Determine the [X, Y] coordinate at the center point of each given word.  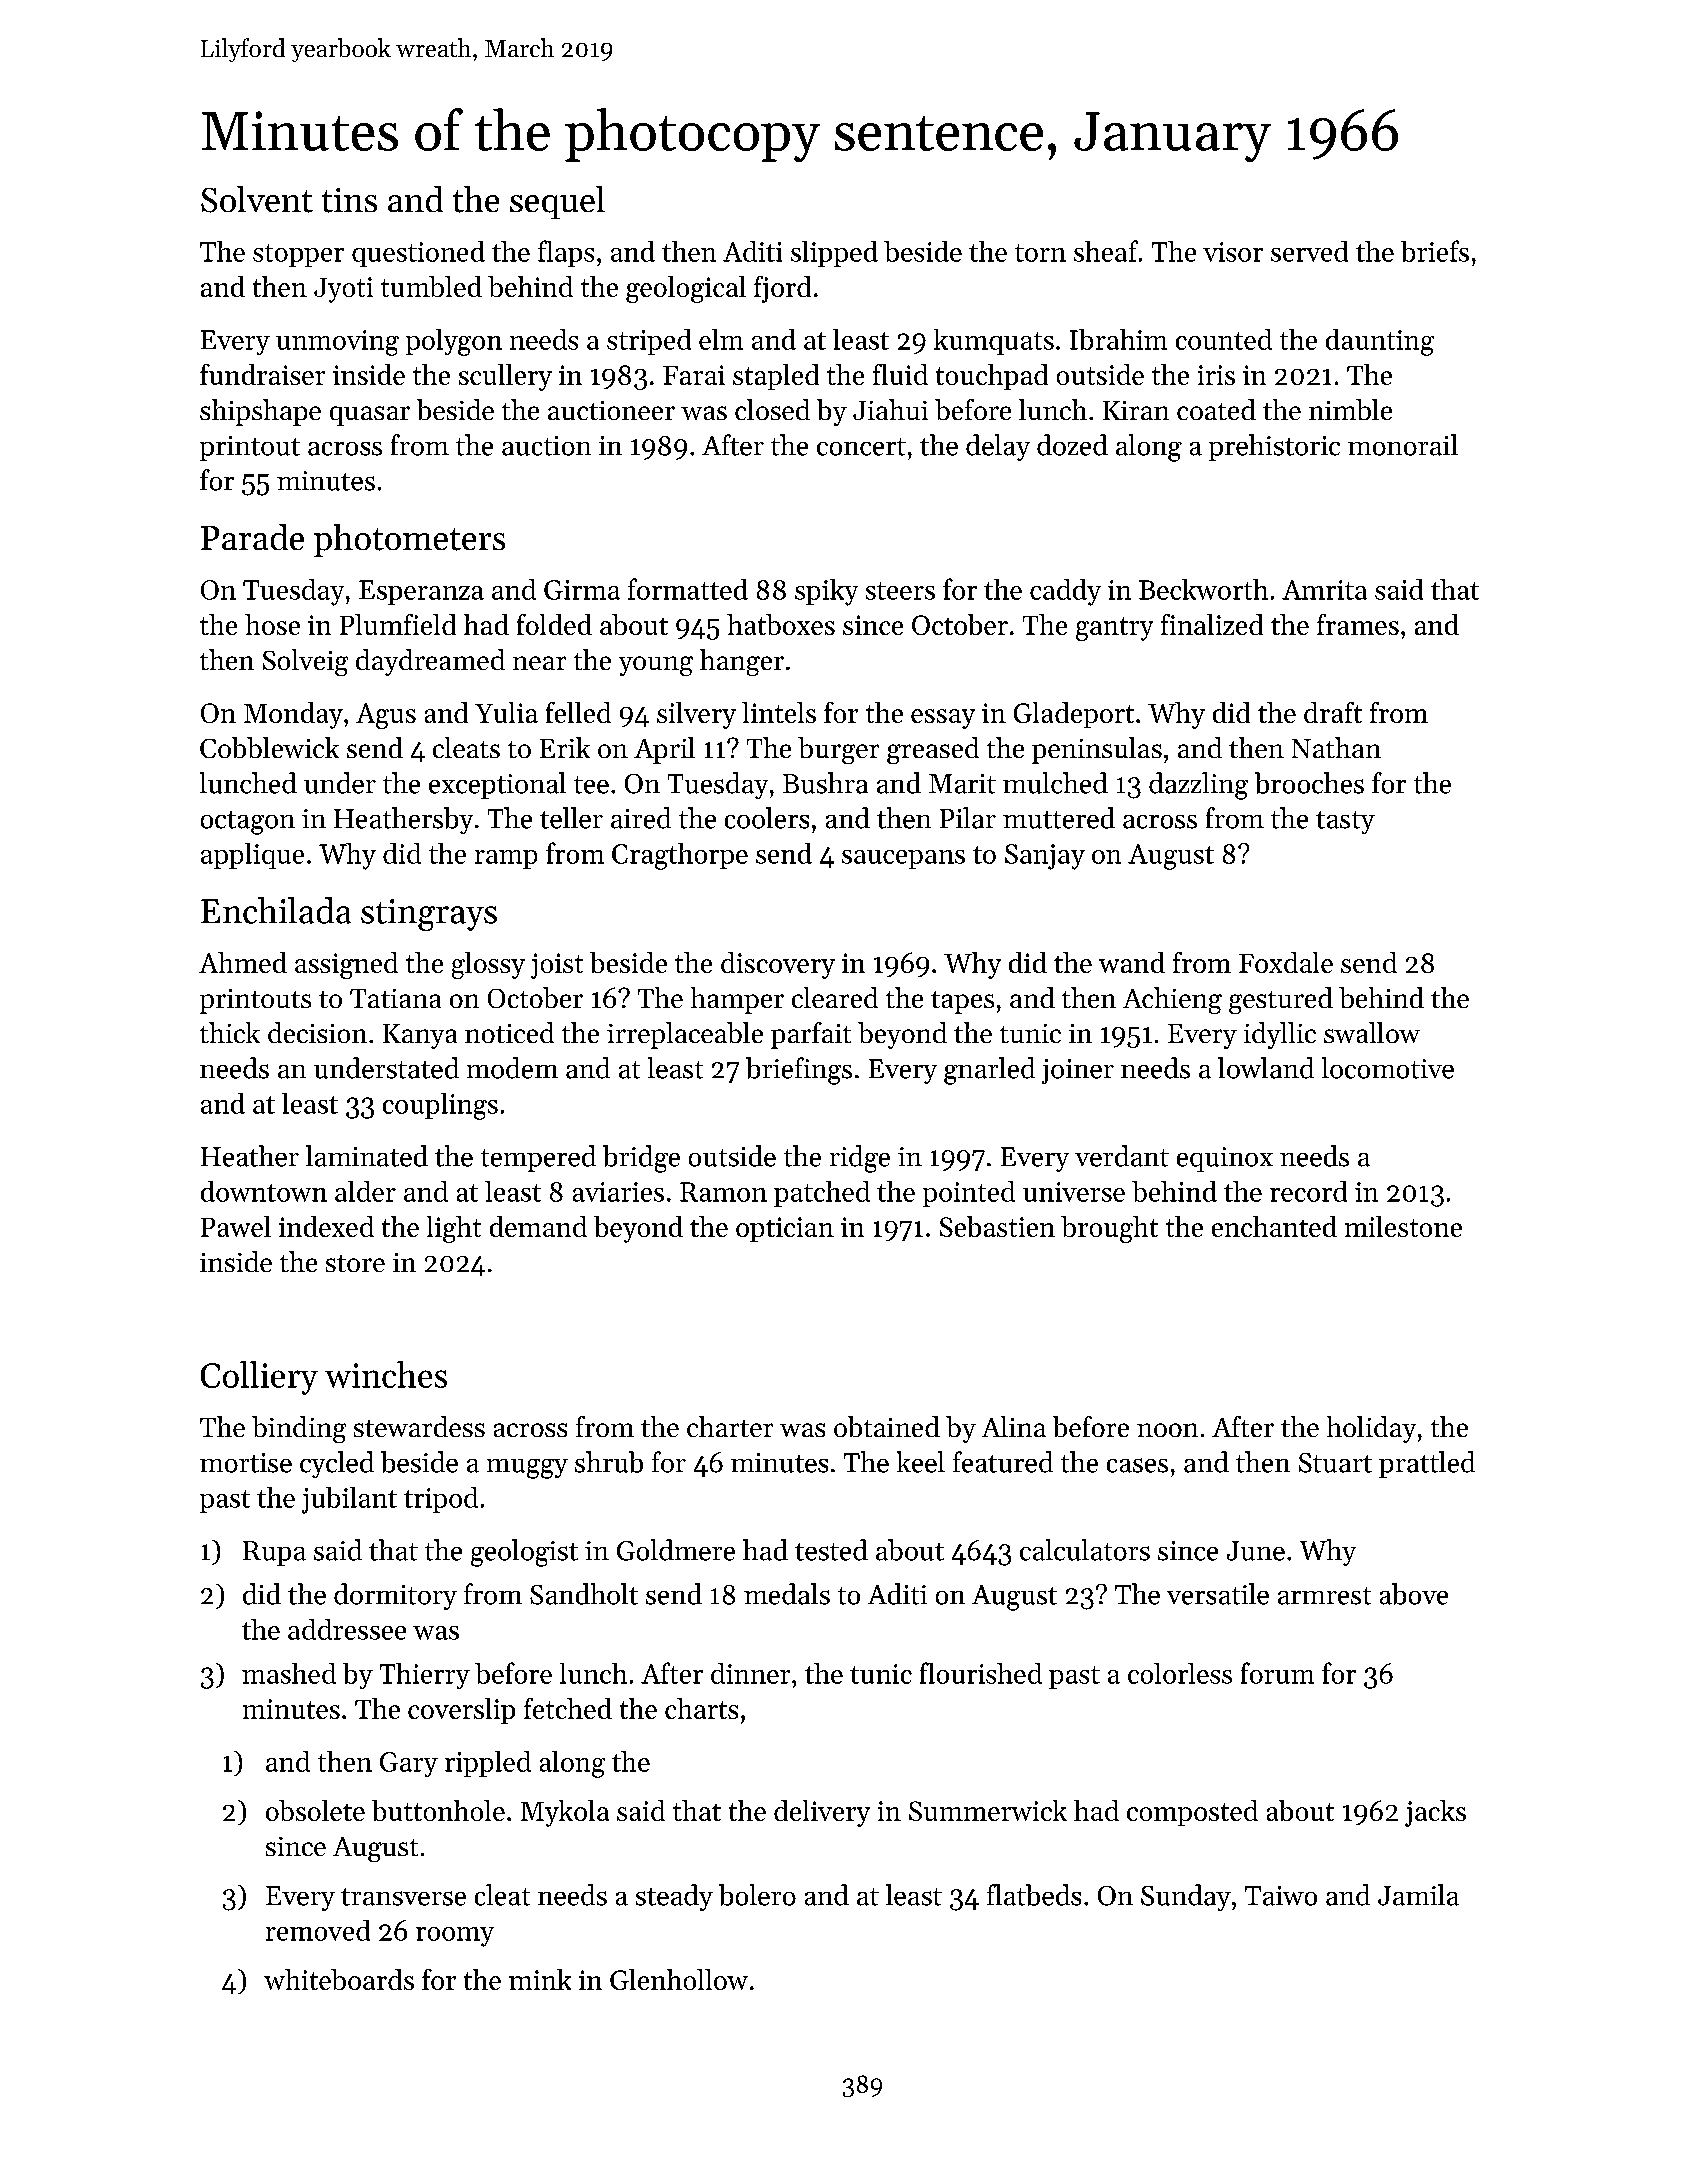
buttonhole [438, 1810]
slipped [834, 254]
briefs [1435, 251]
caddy [1065, 592]
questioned [418, 254]
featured [1003, 1462]
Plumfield [398, 624]
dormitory [395, 1596]
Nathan [1336, 747]
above [1414, 1594]
